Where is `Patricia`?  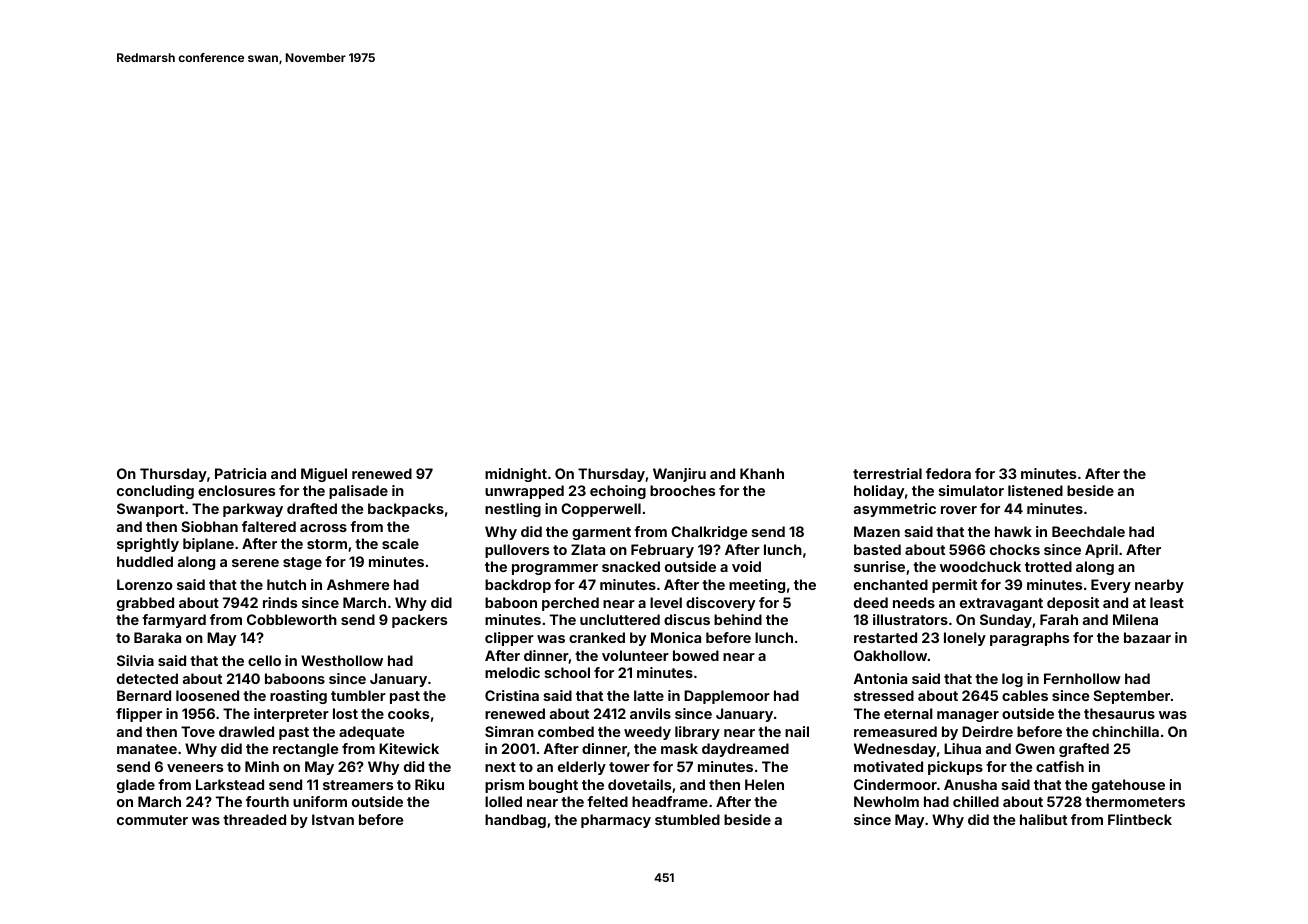
Patricia is located at coordinates (240, 473).
